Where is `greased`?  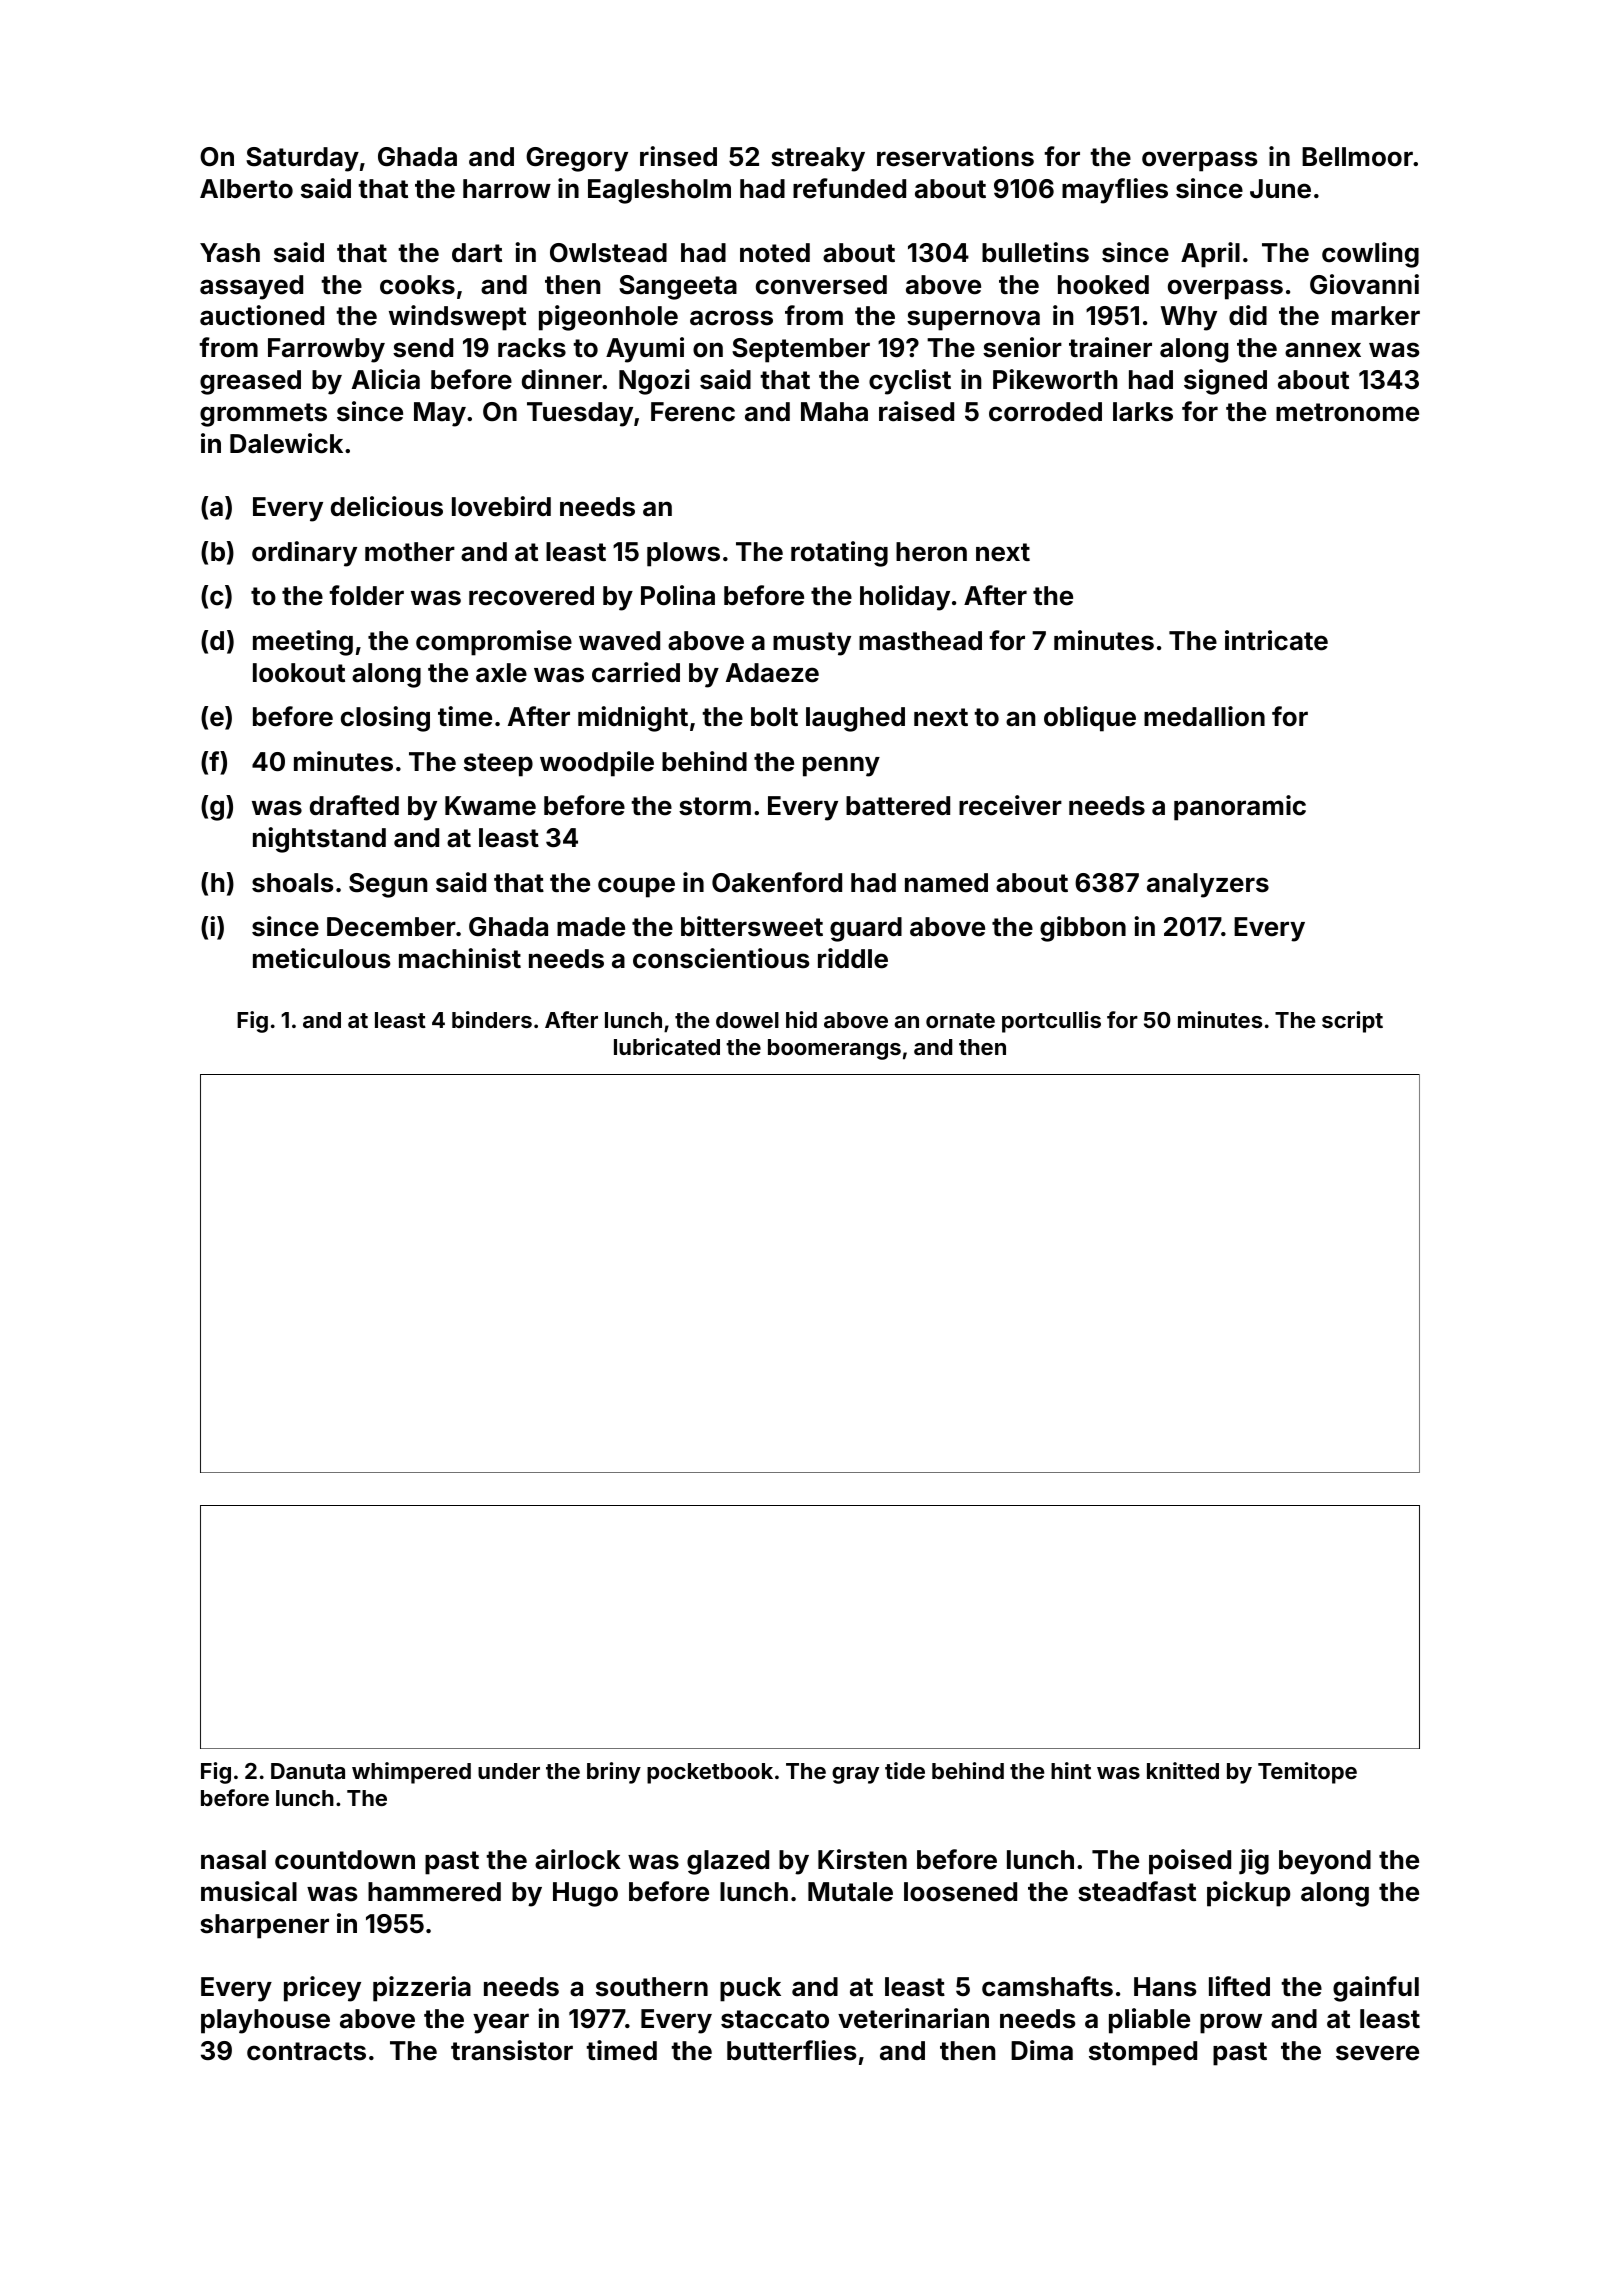 greased is located at coordinates (250, 382).
